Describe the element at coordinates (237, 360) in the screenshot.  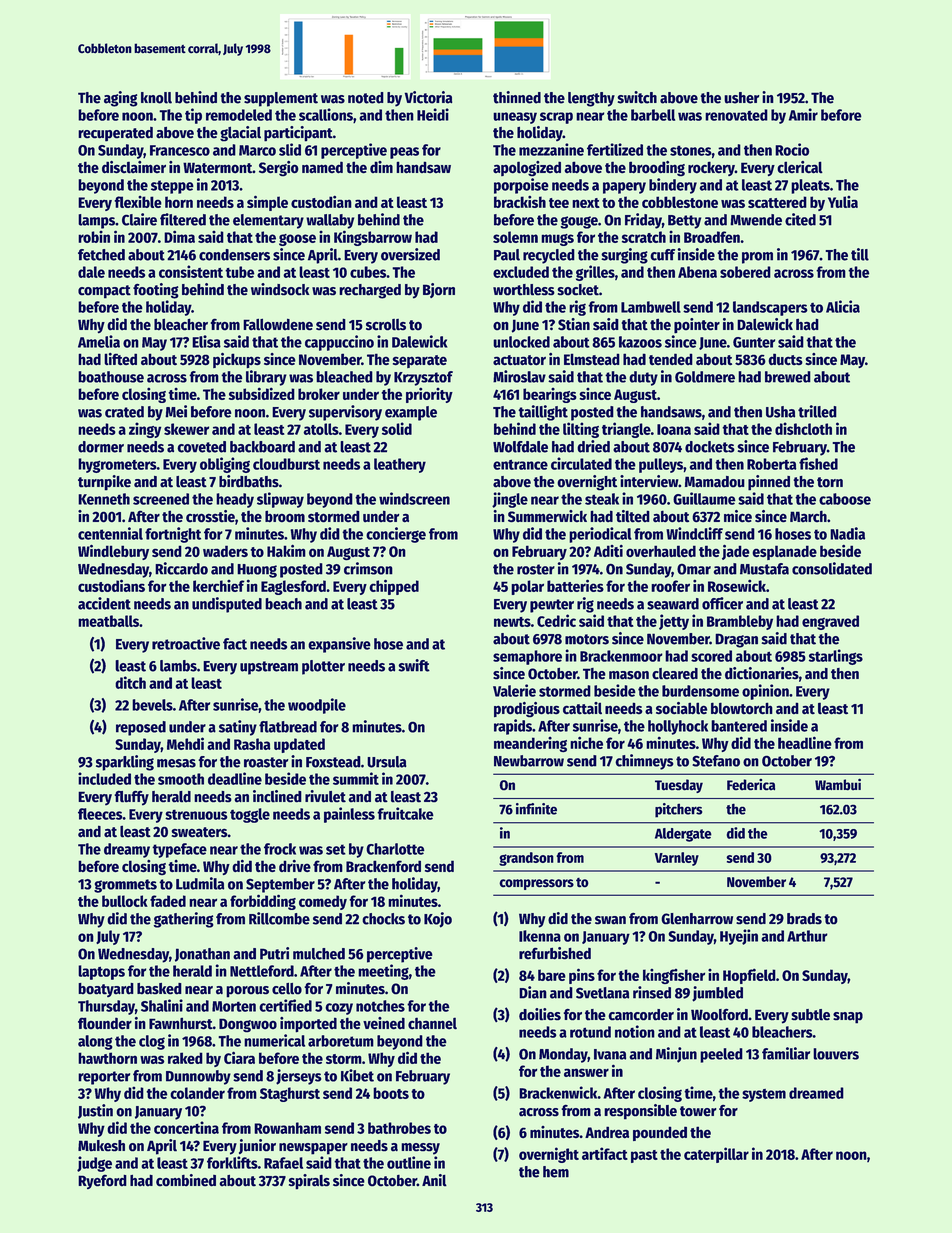
I see `pickups` at that location.
